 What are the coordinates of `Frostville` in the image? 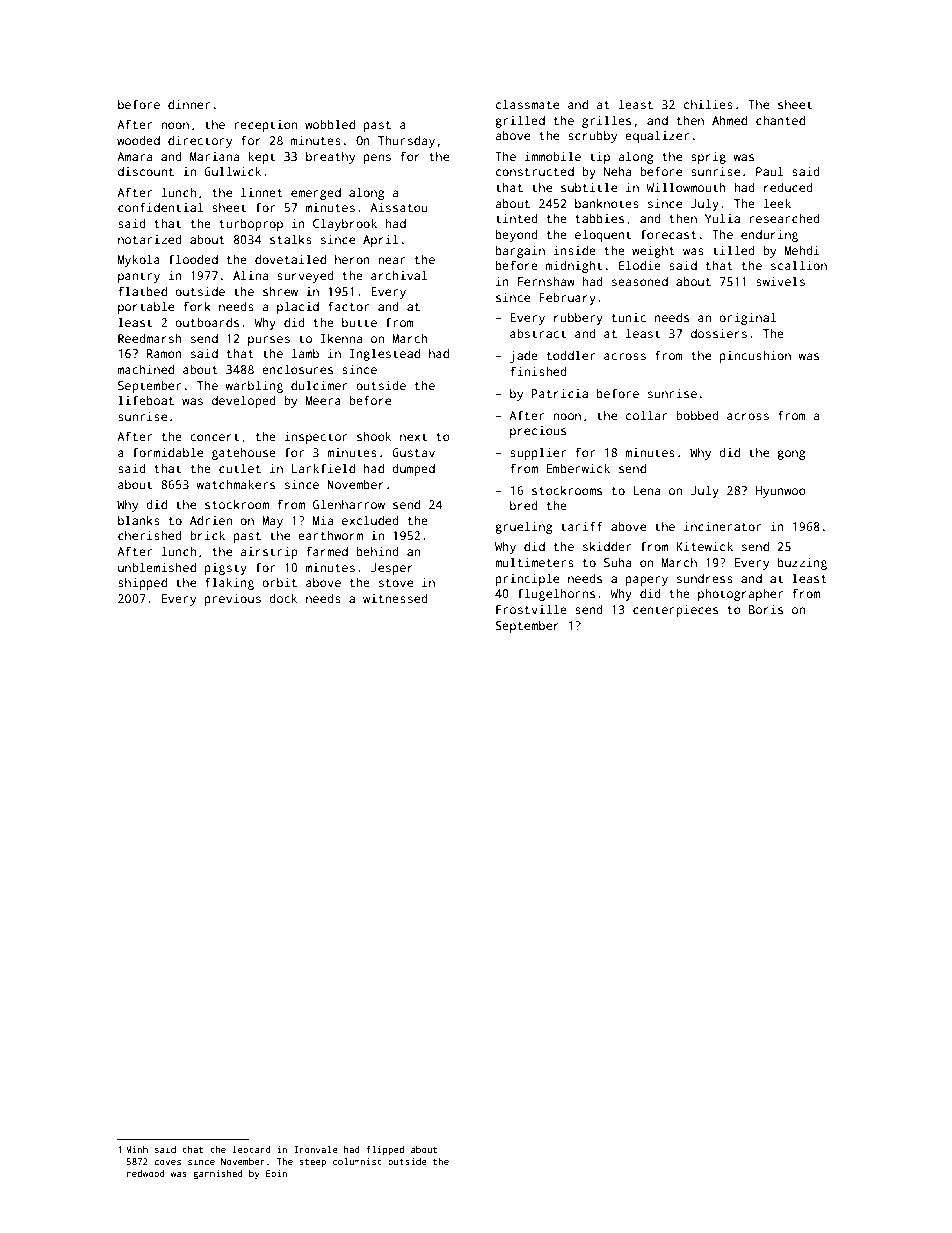 It's located at (531, 609).
